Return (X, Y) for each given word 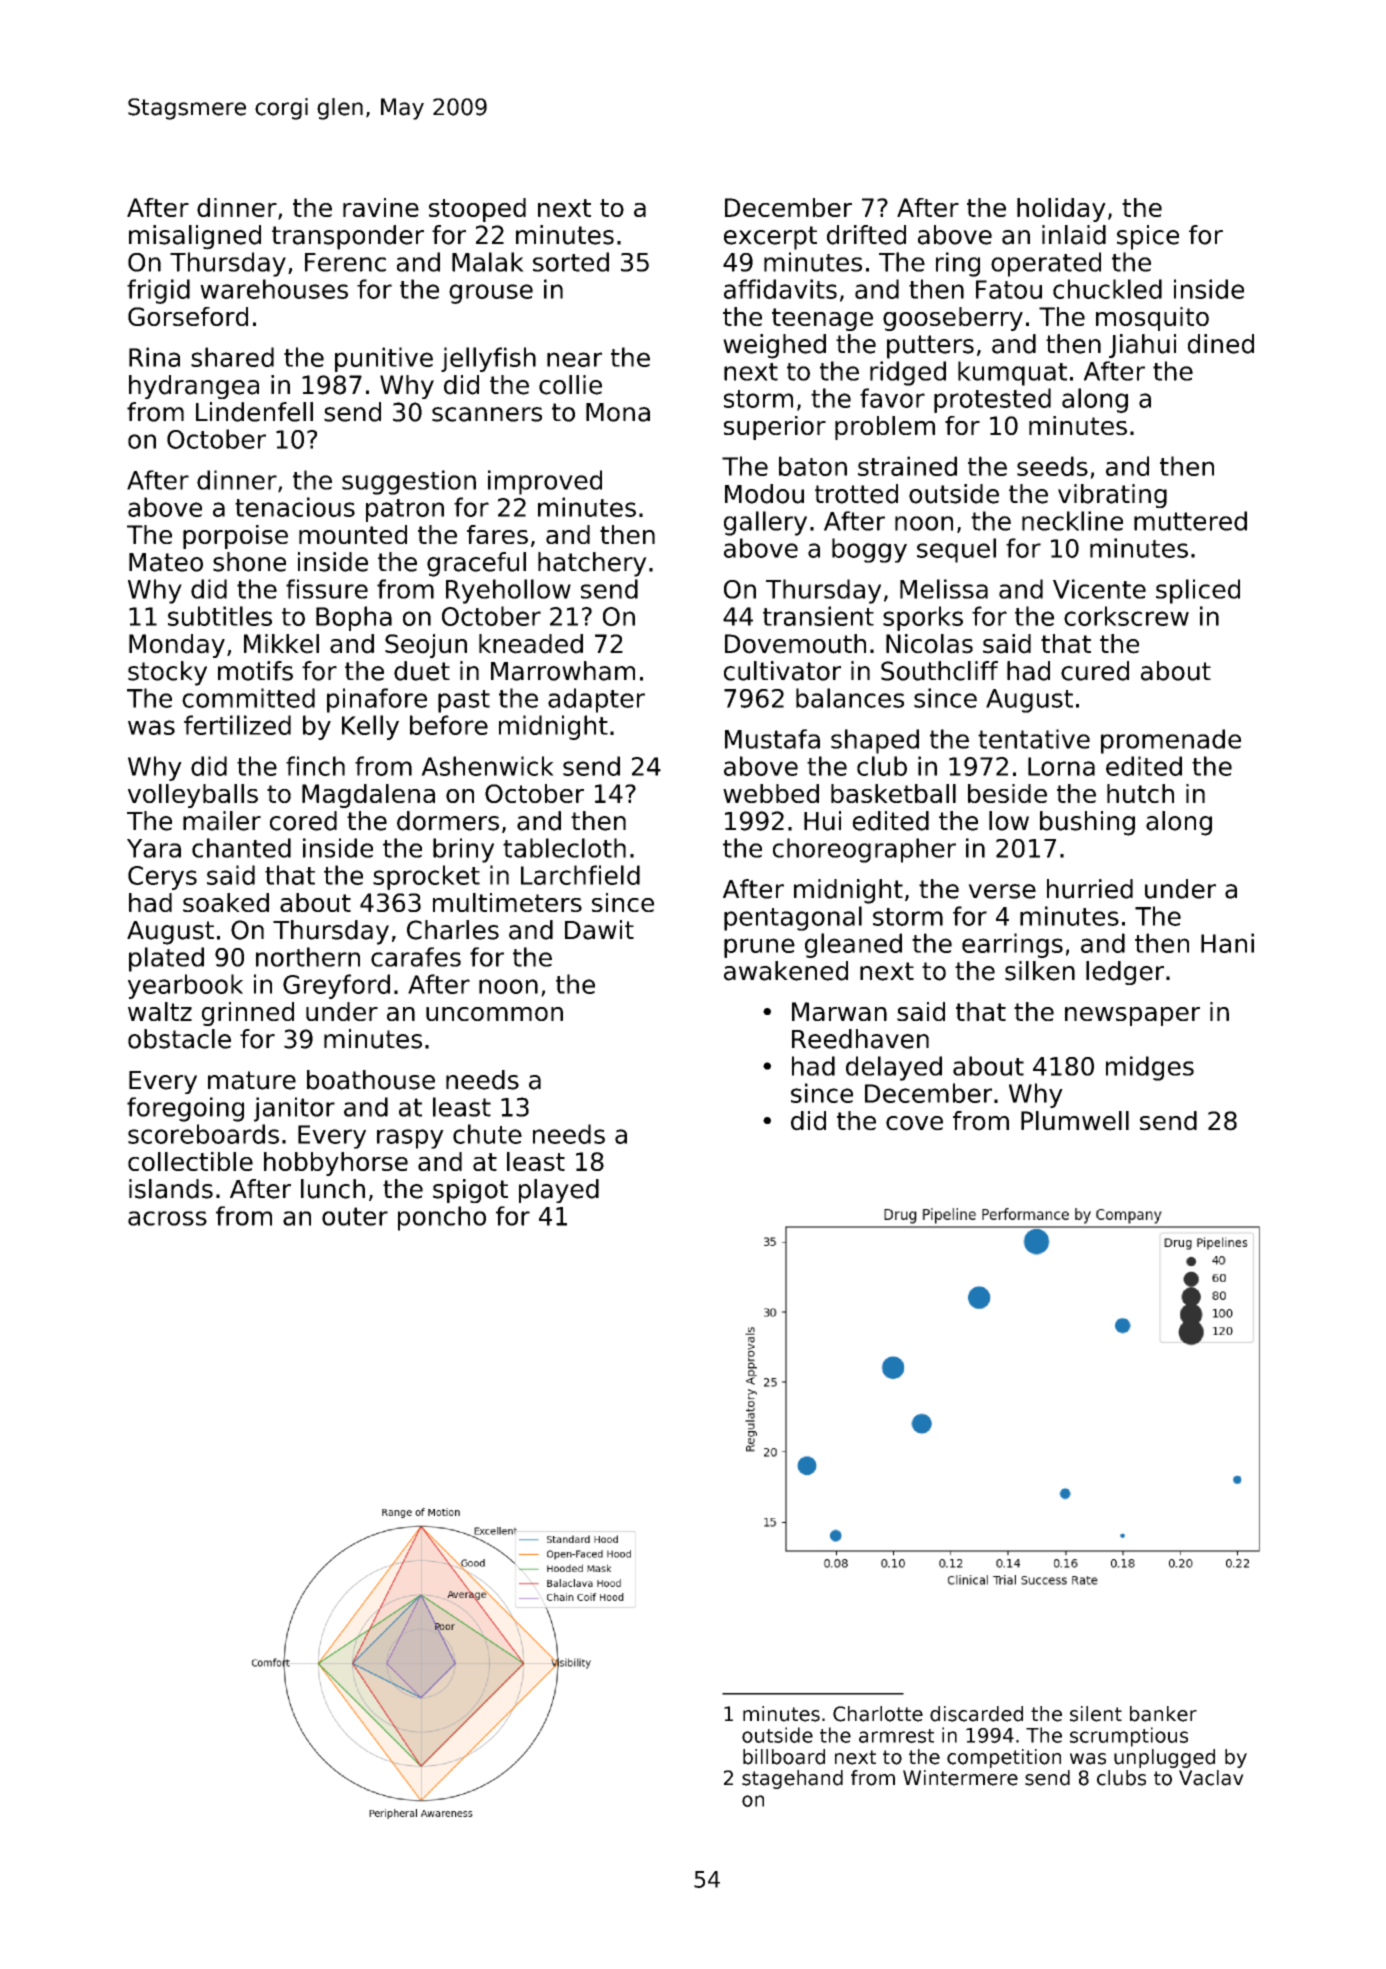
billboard (784, 1757)
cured (1095, 671)
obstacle (179, 1039)
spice (1148, 237)
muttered (1190, 521)
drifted (866, 235)
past (464, 701)
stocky (167, 673)
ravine (381, 207)
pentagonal (793, 918)
